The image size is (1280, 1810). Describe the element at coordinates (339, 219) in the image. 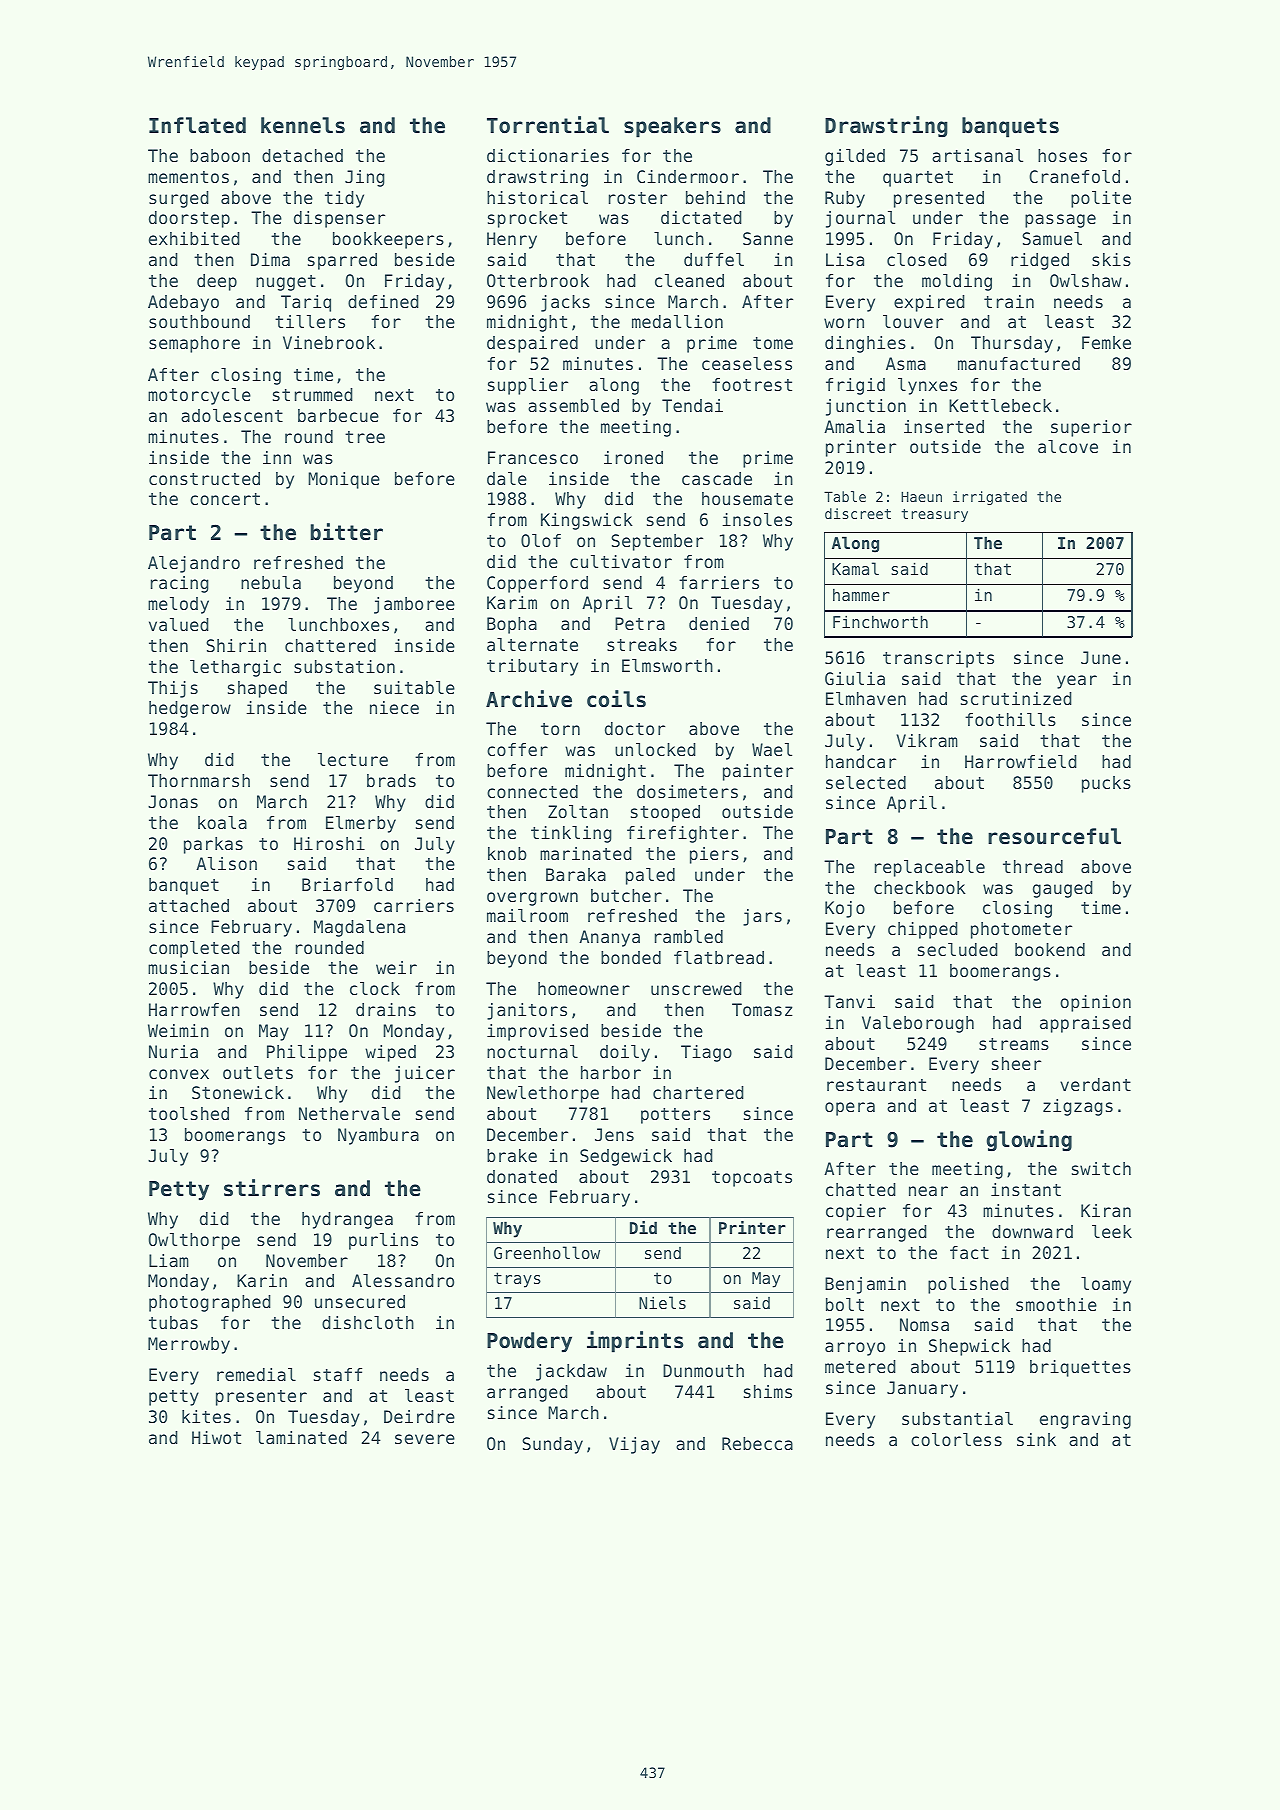

I see `dispenser` at that location.
